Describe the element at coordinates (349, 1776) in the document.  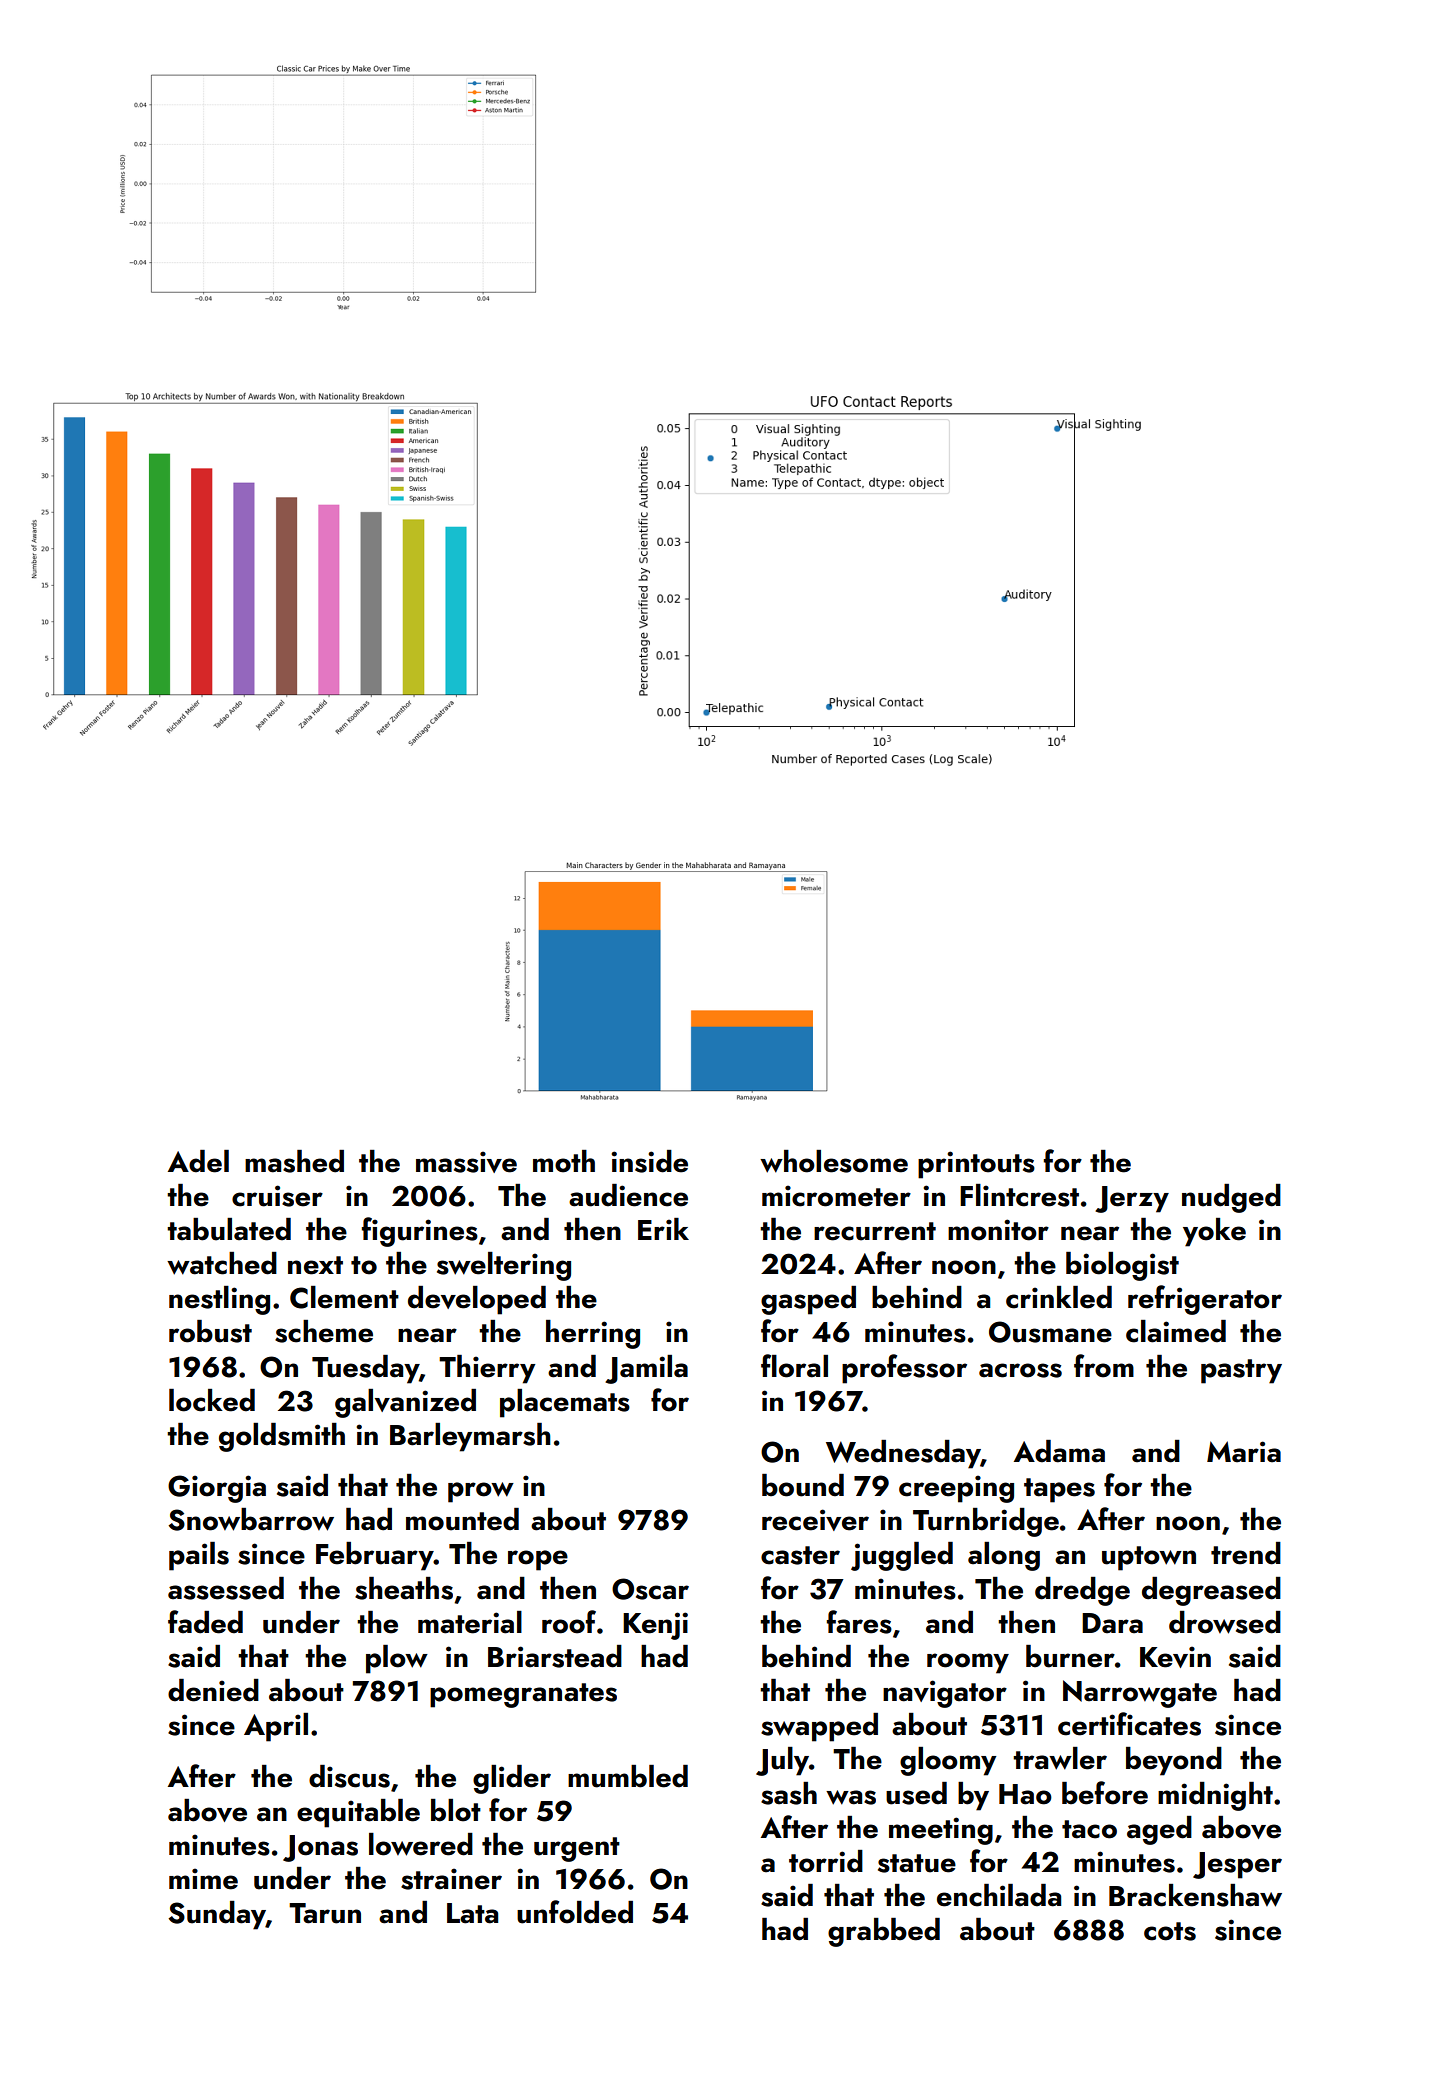
I see `discus` at that location.
